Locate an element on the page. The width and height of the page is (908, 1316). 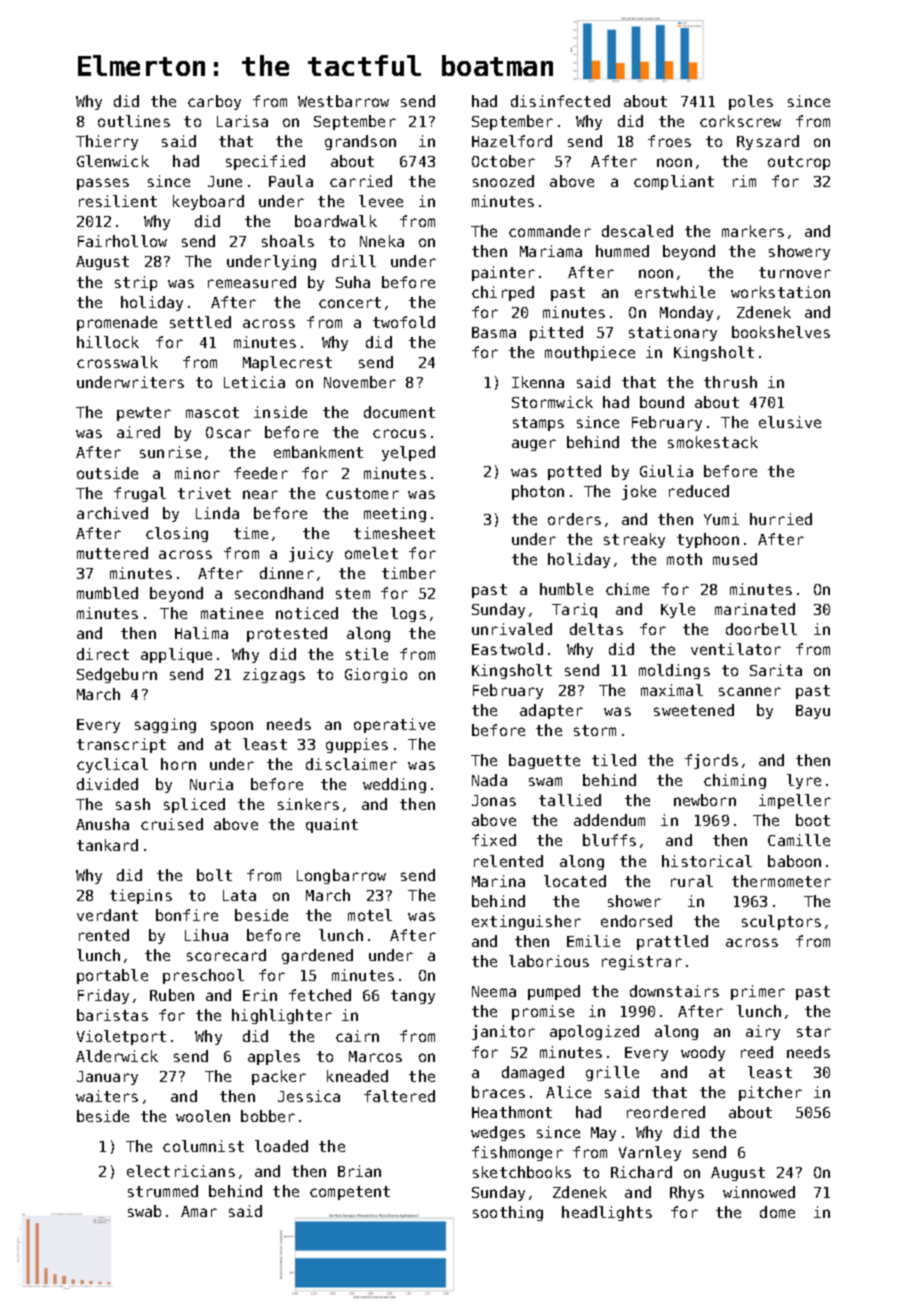
juicy is located at coordinates (311, 554).
